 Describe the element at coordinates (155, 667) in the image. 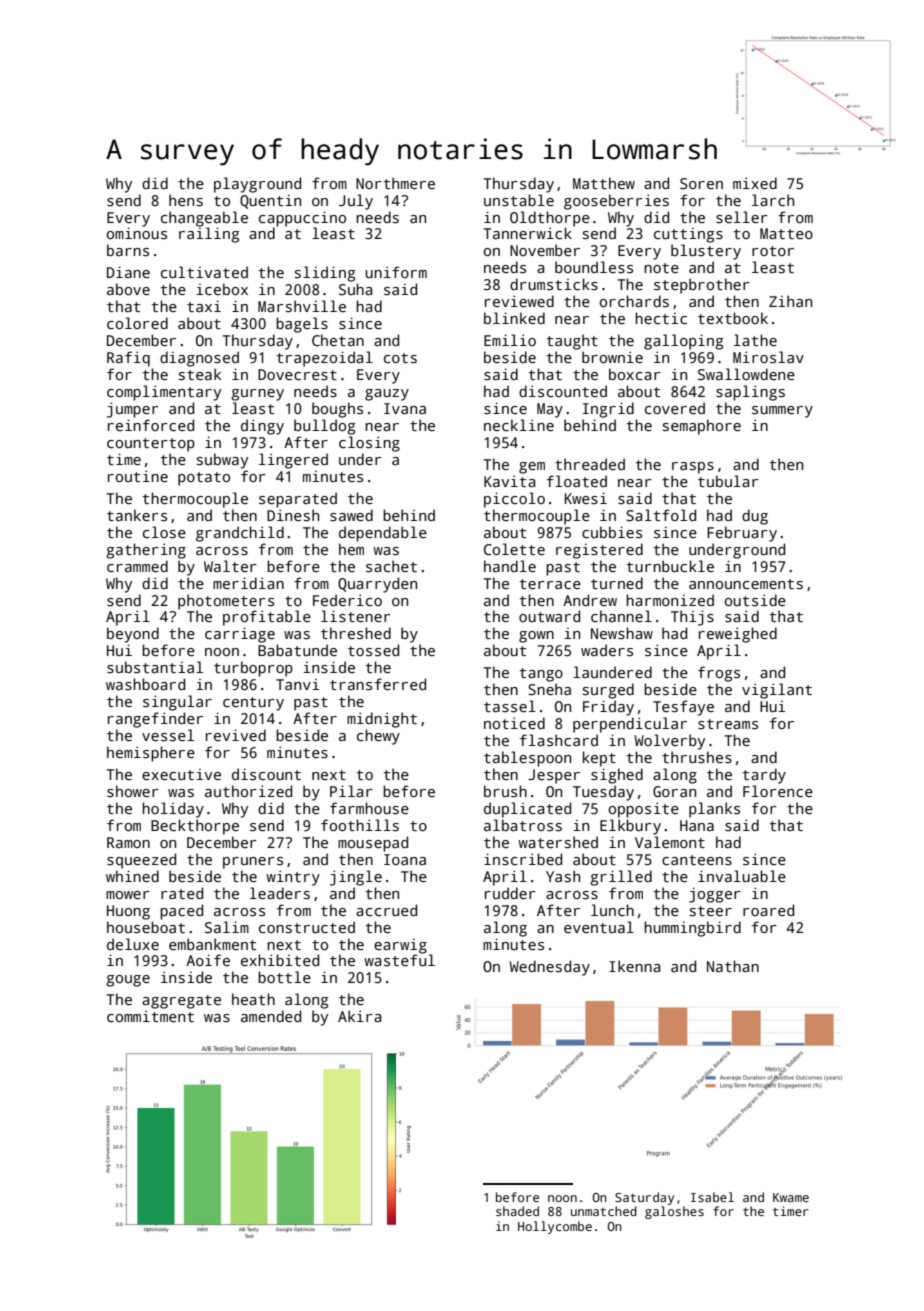

I see `substantial` at that location.
